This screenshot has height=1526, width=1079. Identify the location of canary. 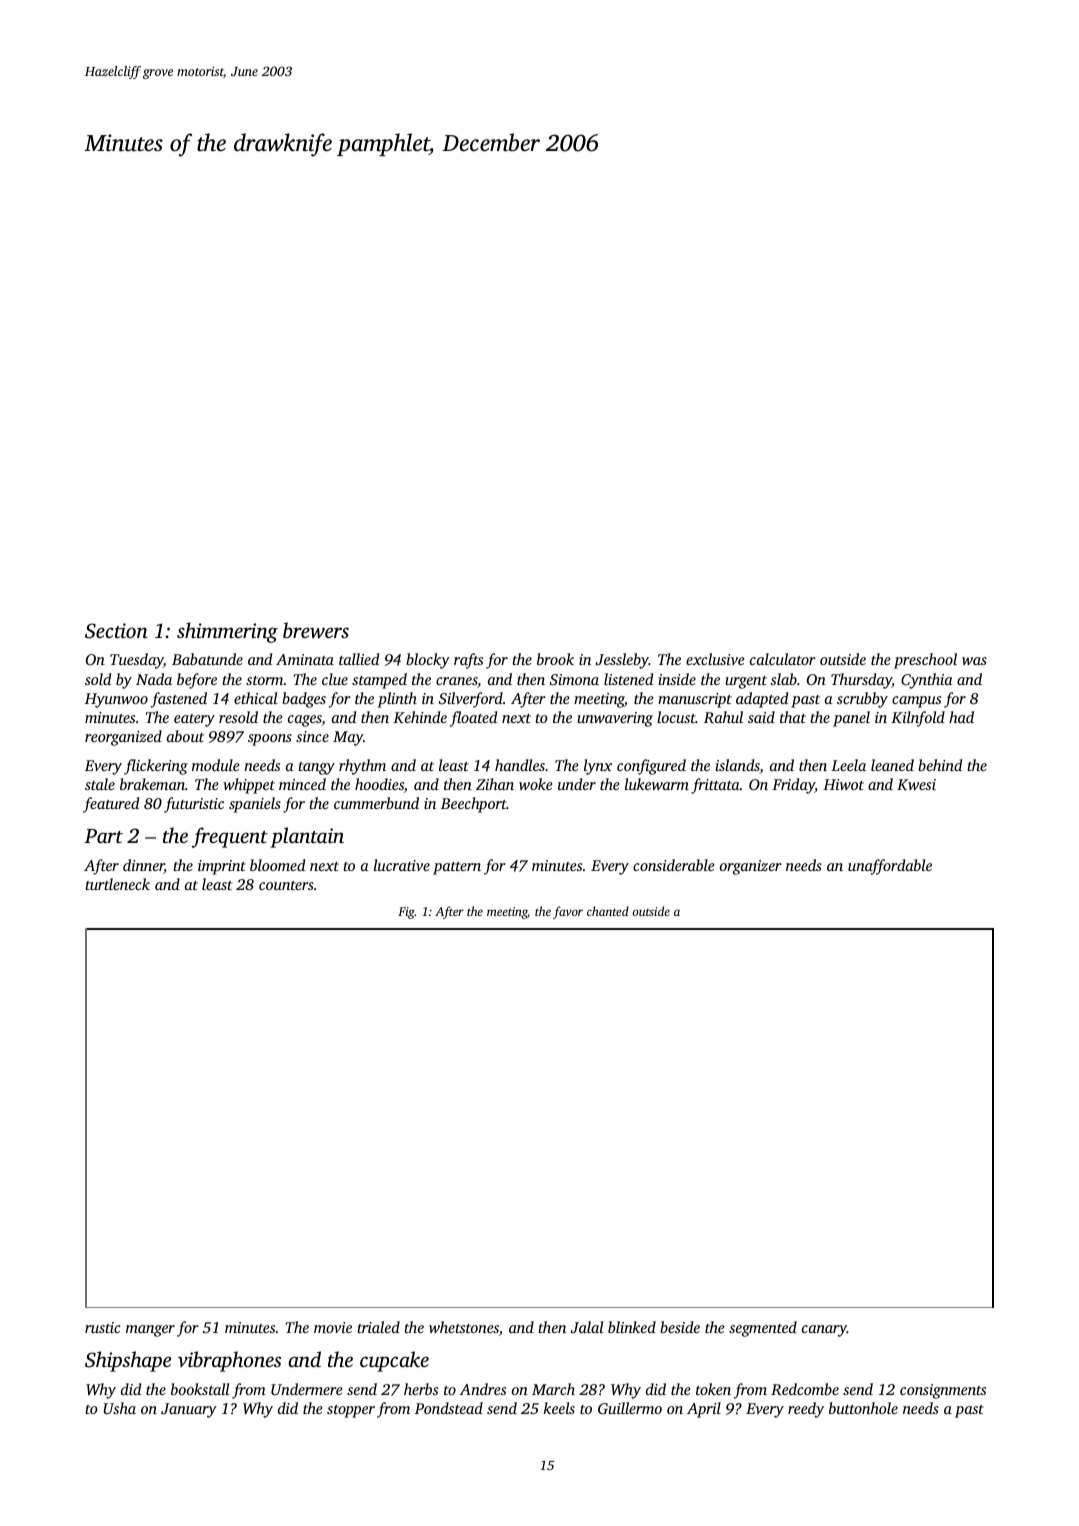
(824, 1331).
